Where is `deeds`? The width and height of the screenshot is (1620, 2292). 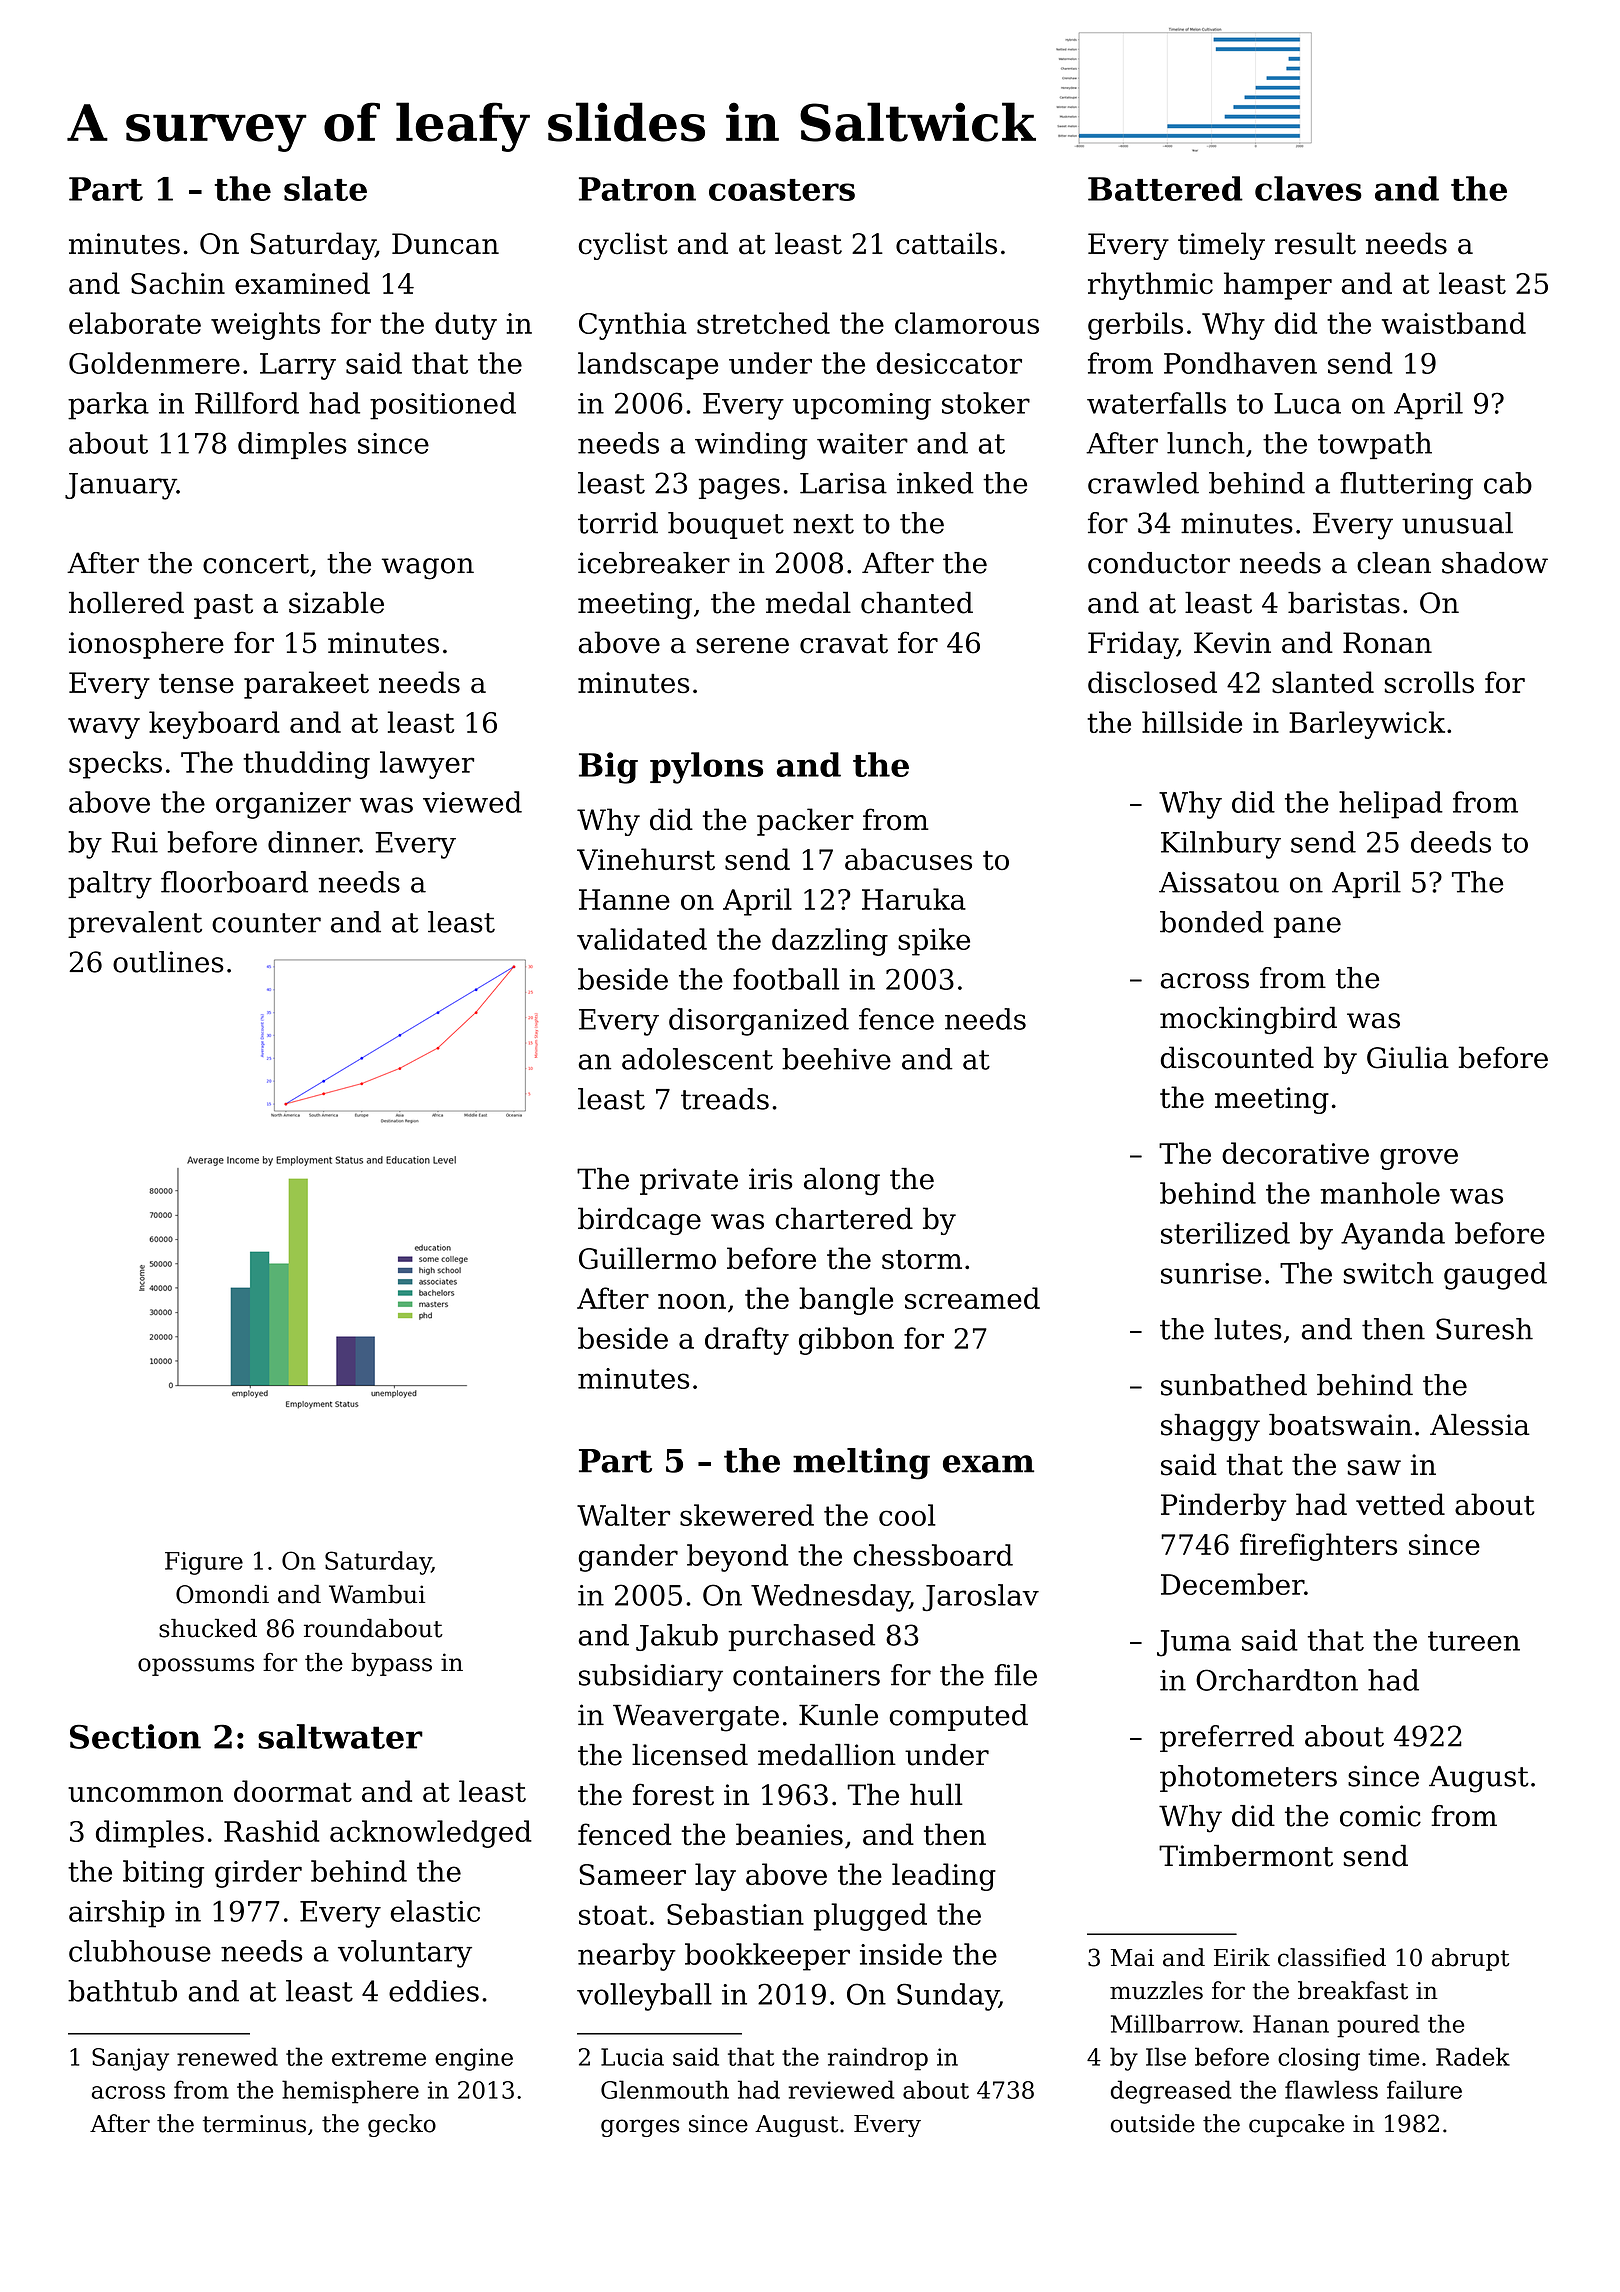 deeds is located at coordinates (1451, 842).
